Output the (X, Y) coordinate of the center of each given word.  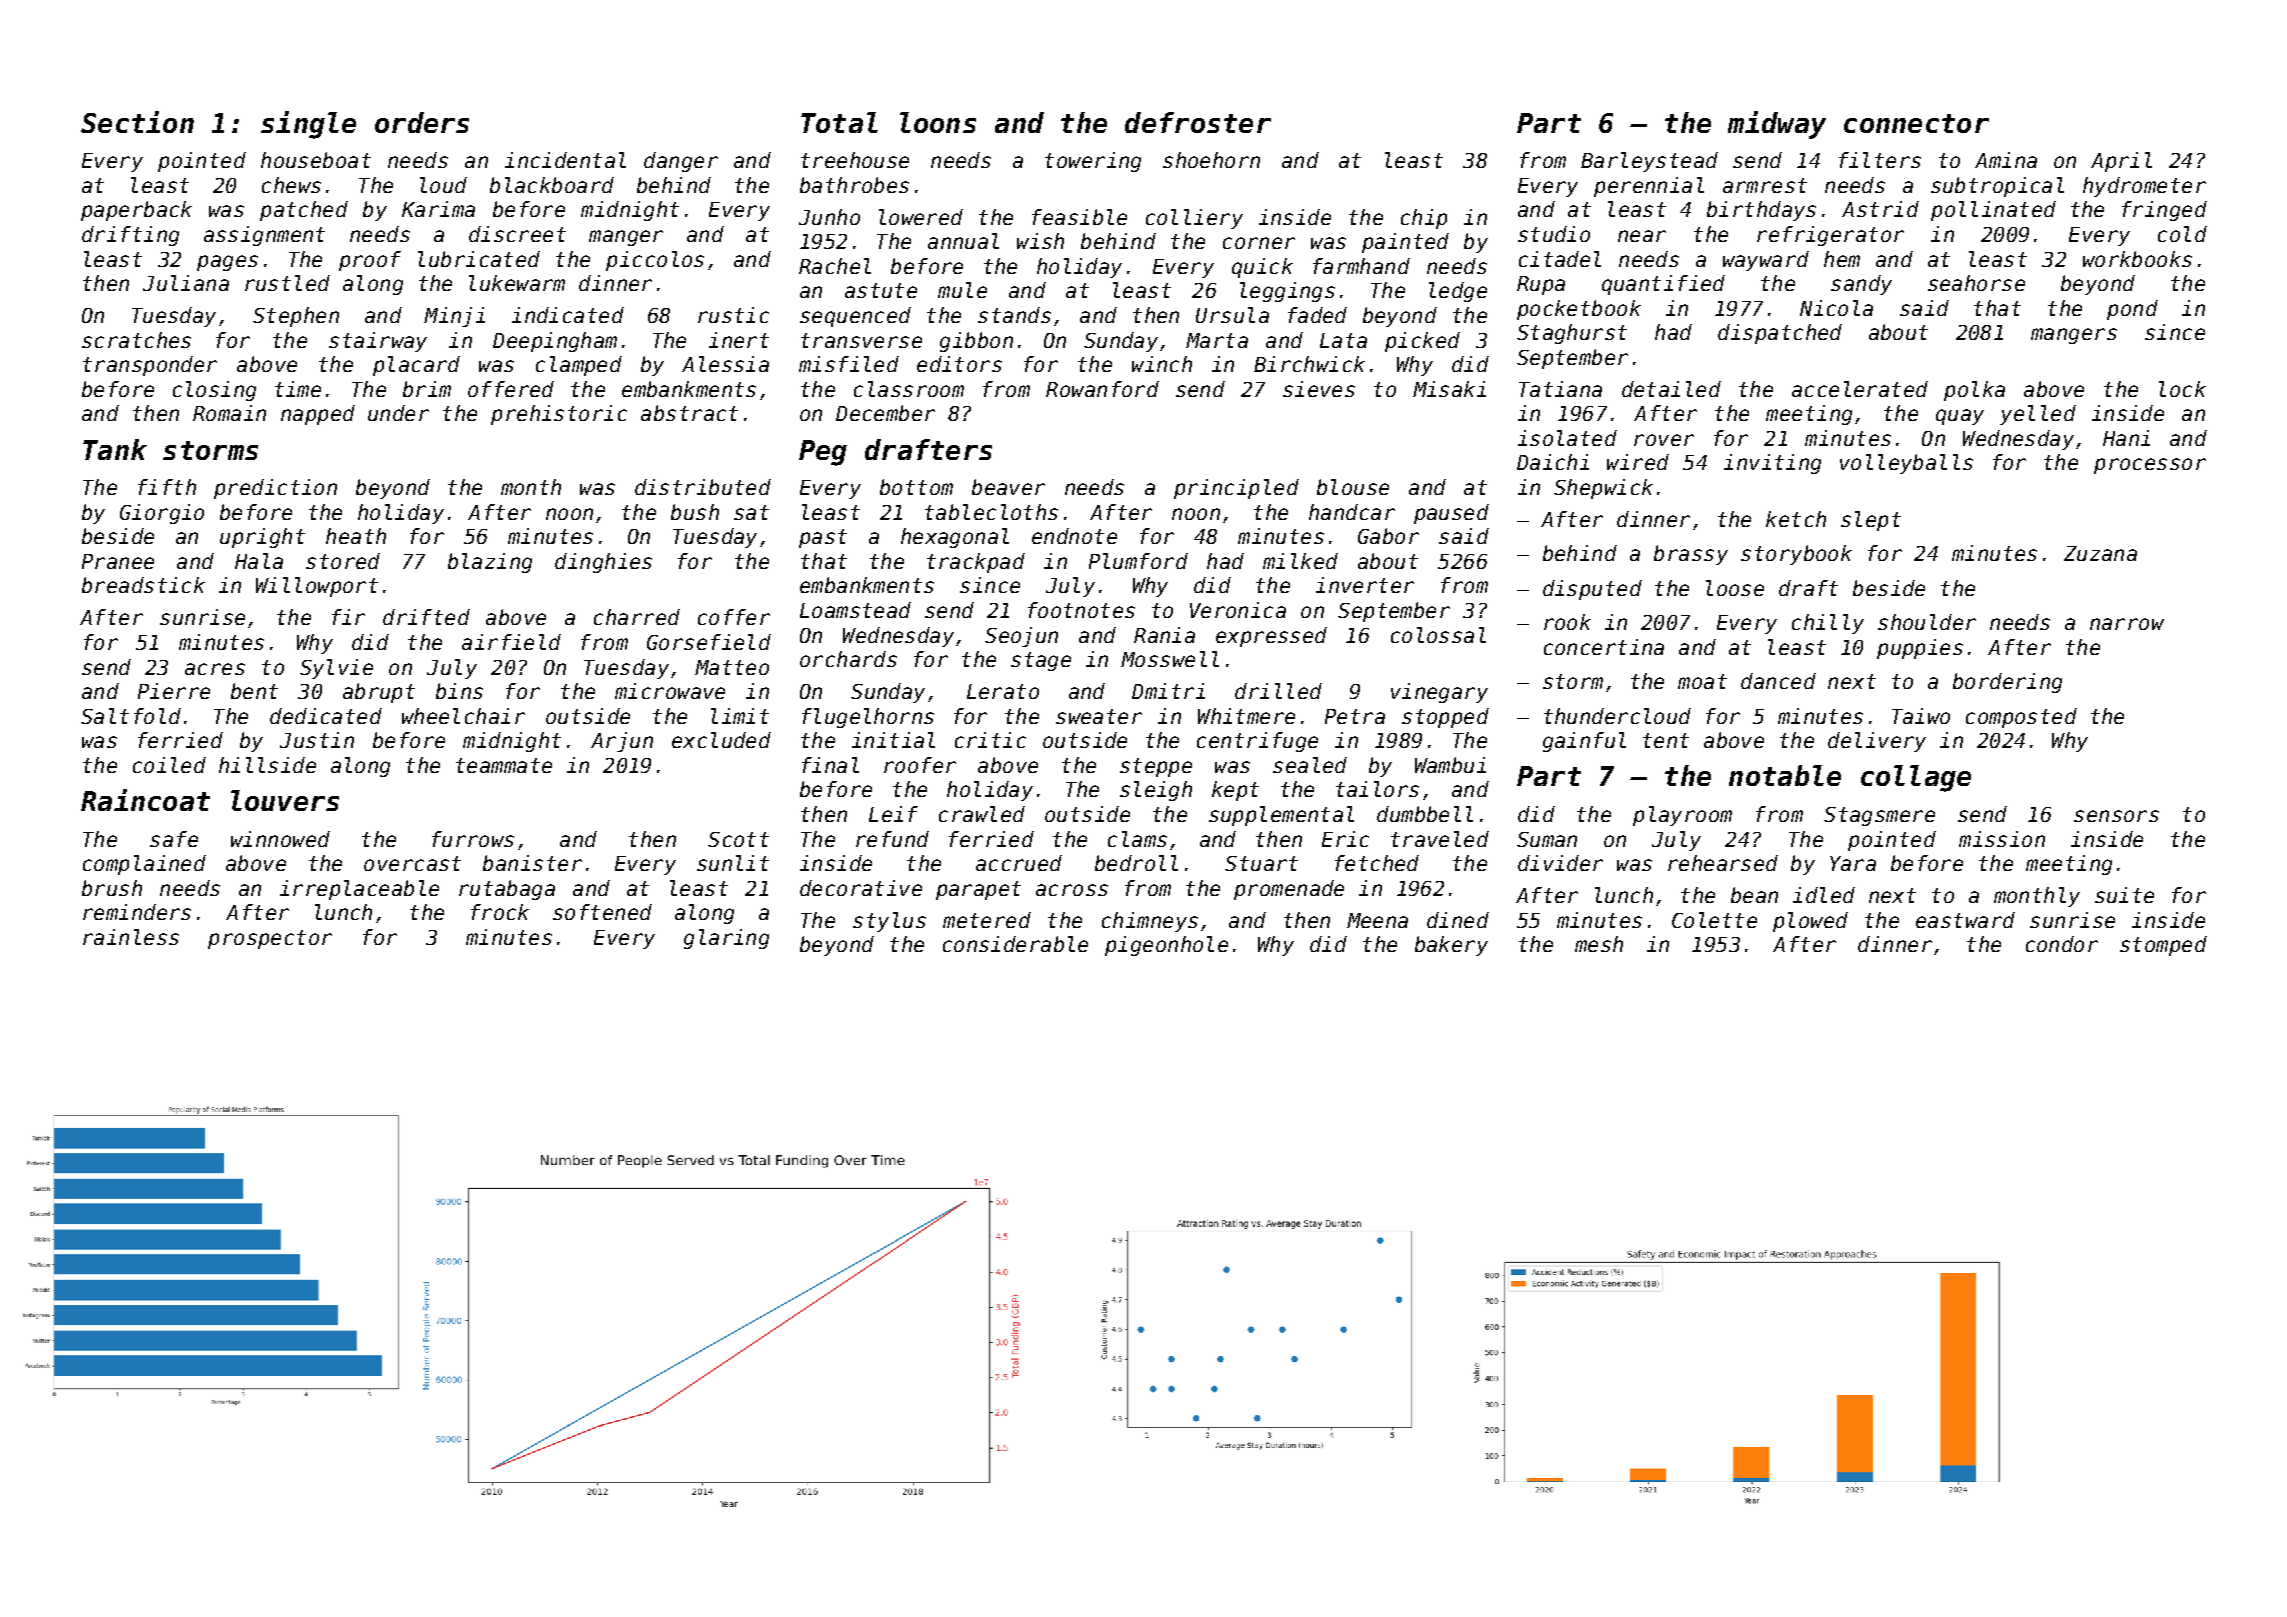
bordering (2007, 683)
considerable (1015, 944)
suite (2124, 895)
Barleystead (1649, 162)
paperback (136, 211)
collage (1916, 778)
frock (500, 912)
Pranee (118, 561)
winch (1162, 364)
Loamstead (855, 610)
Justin (317, 740)
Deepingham (555, 342)
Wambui (1450, 765)
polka (1974, 391)
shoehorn (1211, 160)
